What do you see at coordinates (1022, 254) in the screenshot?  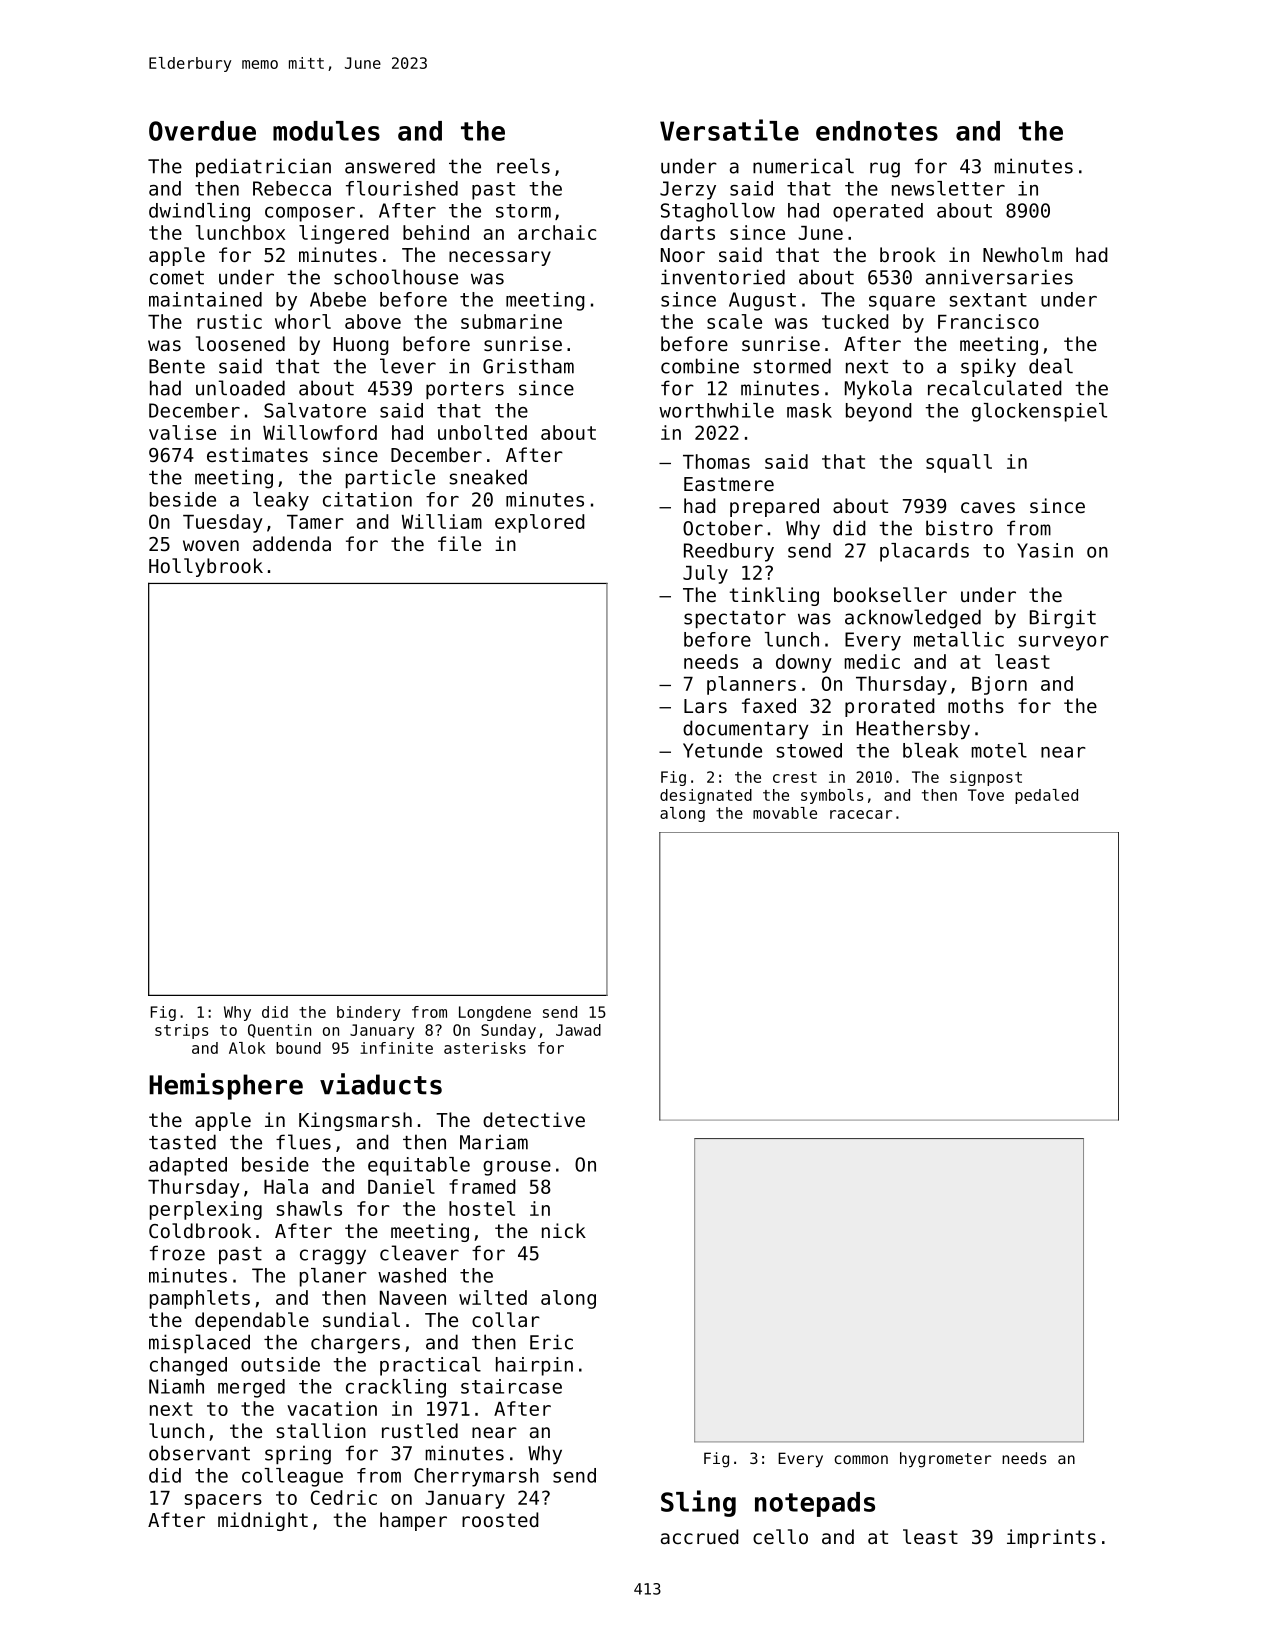 I see `Newholm` at bounding box center [1022, 254].
